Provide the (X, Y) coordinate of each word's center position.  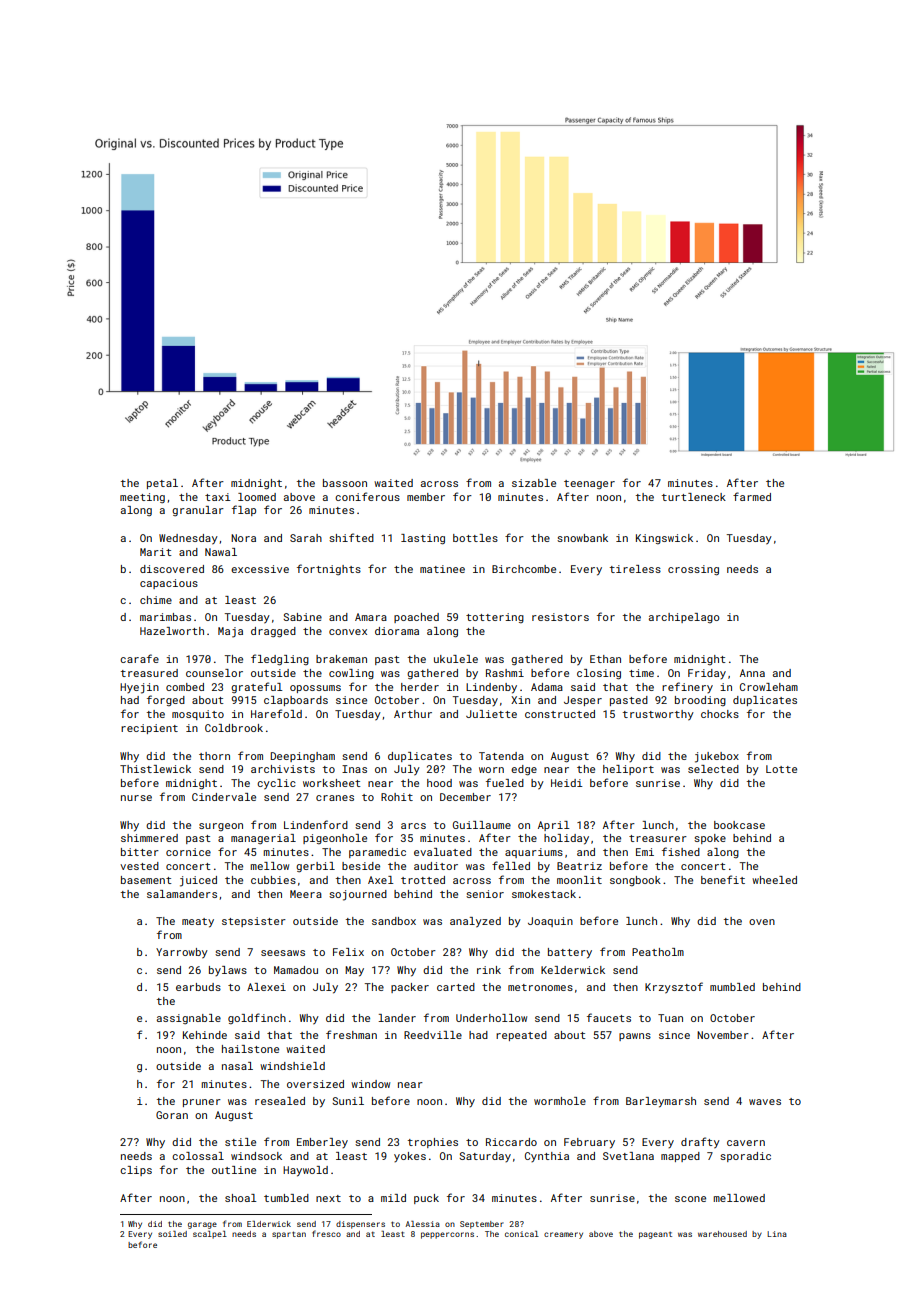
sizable (534, 483)
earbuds (198, 987)
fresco (326, 1233)
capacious (169, 584)
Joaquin (550, 922)
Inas (354, 769)
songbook (635, 881)
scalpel (210, 1235)
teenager (589, 484)
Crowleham (769, 687)
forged (166, 700)
